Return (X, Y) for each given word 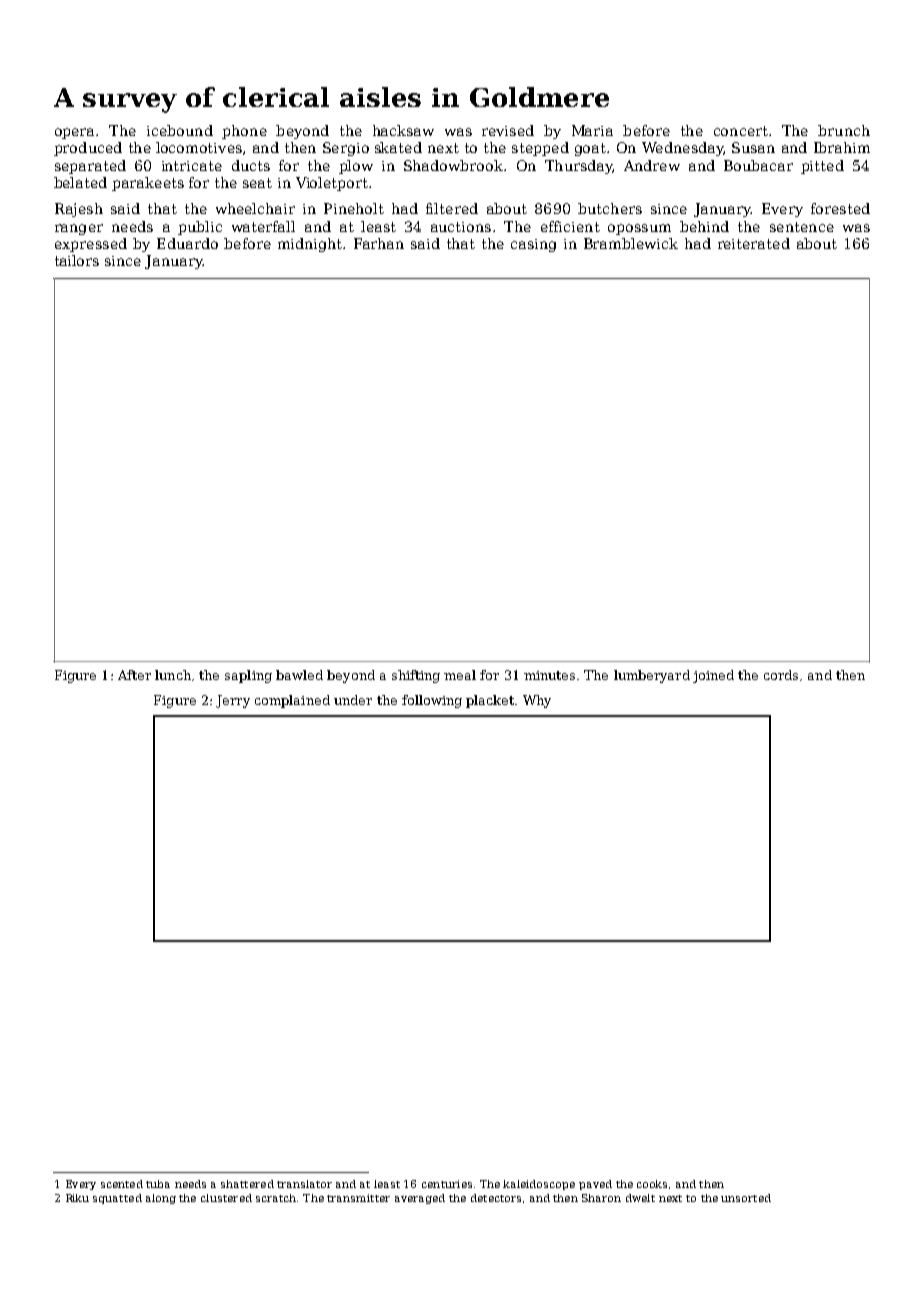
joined (713, 676)
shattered (247, 1184)
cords (781, 675)
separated (90, 167)
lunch (173, 675)
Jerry (233, 701)
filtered (452, 208)
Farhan (379, 243)
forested (840, 208)
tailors (77, 260)
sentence (802, 227)
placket (490, 701)
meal (460, 675)
